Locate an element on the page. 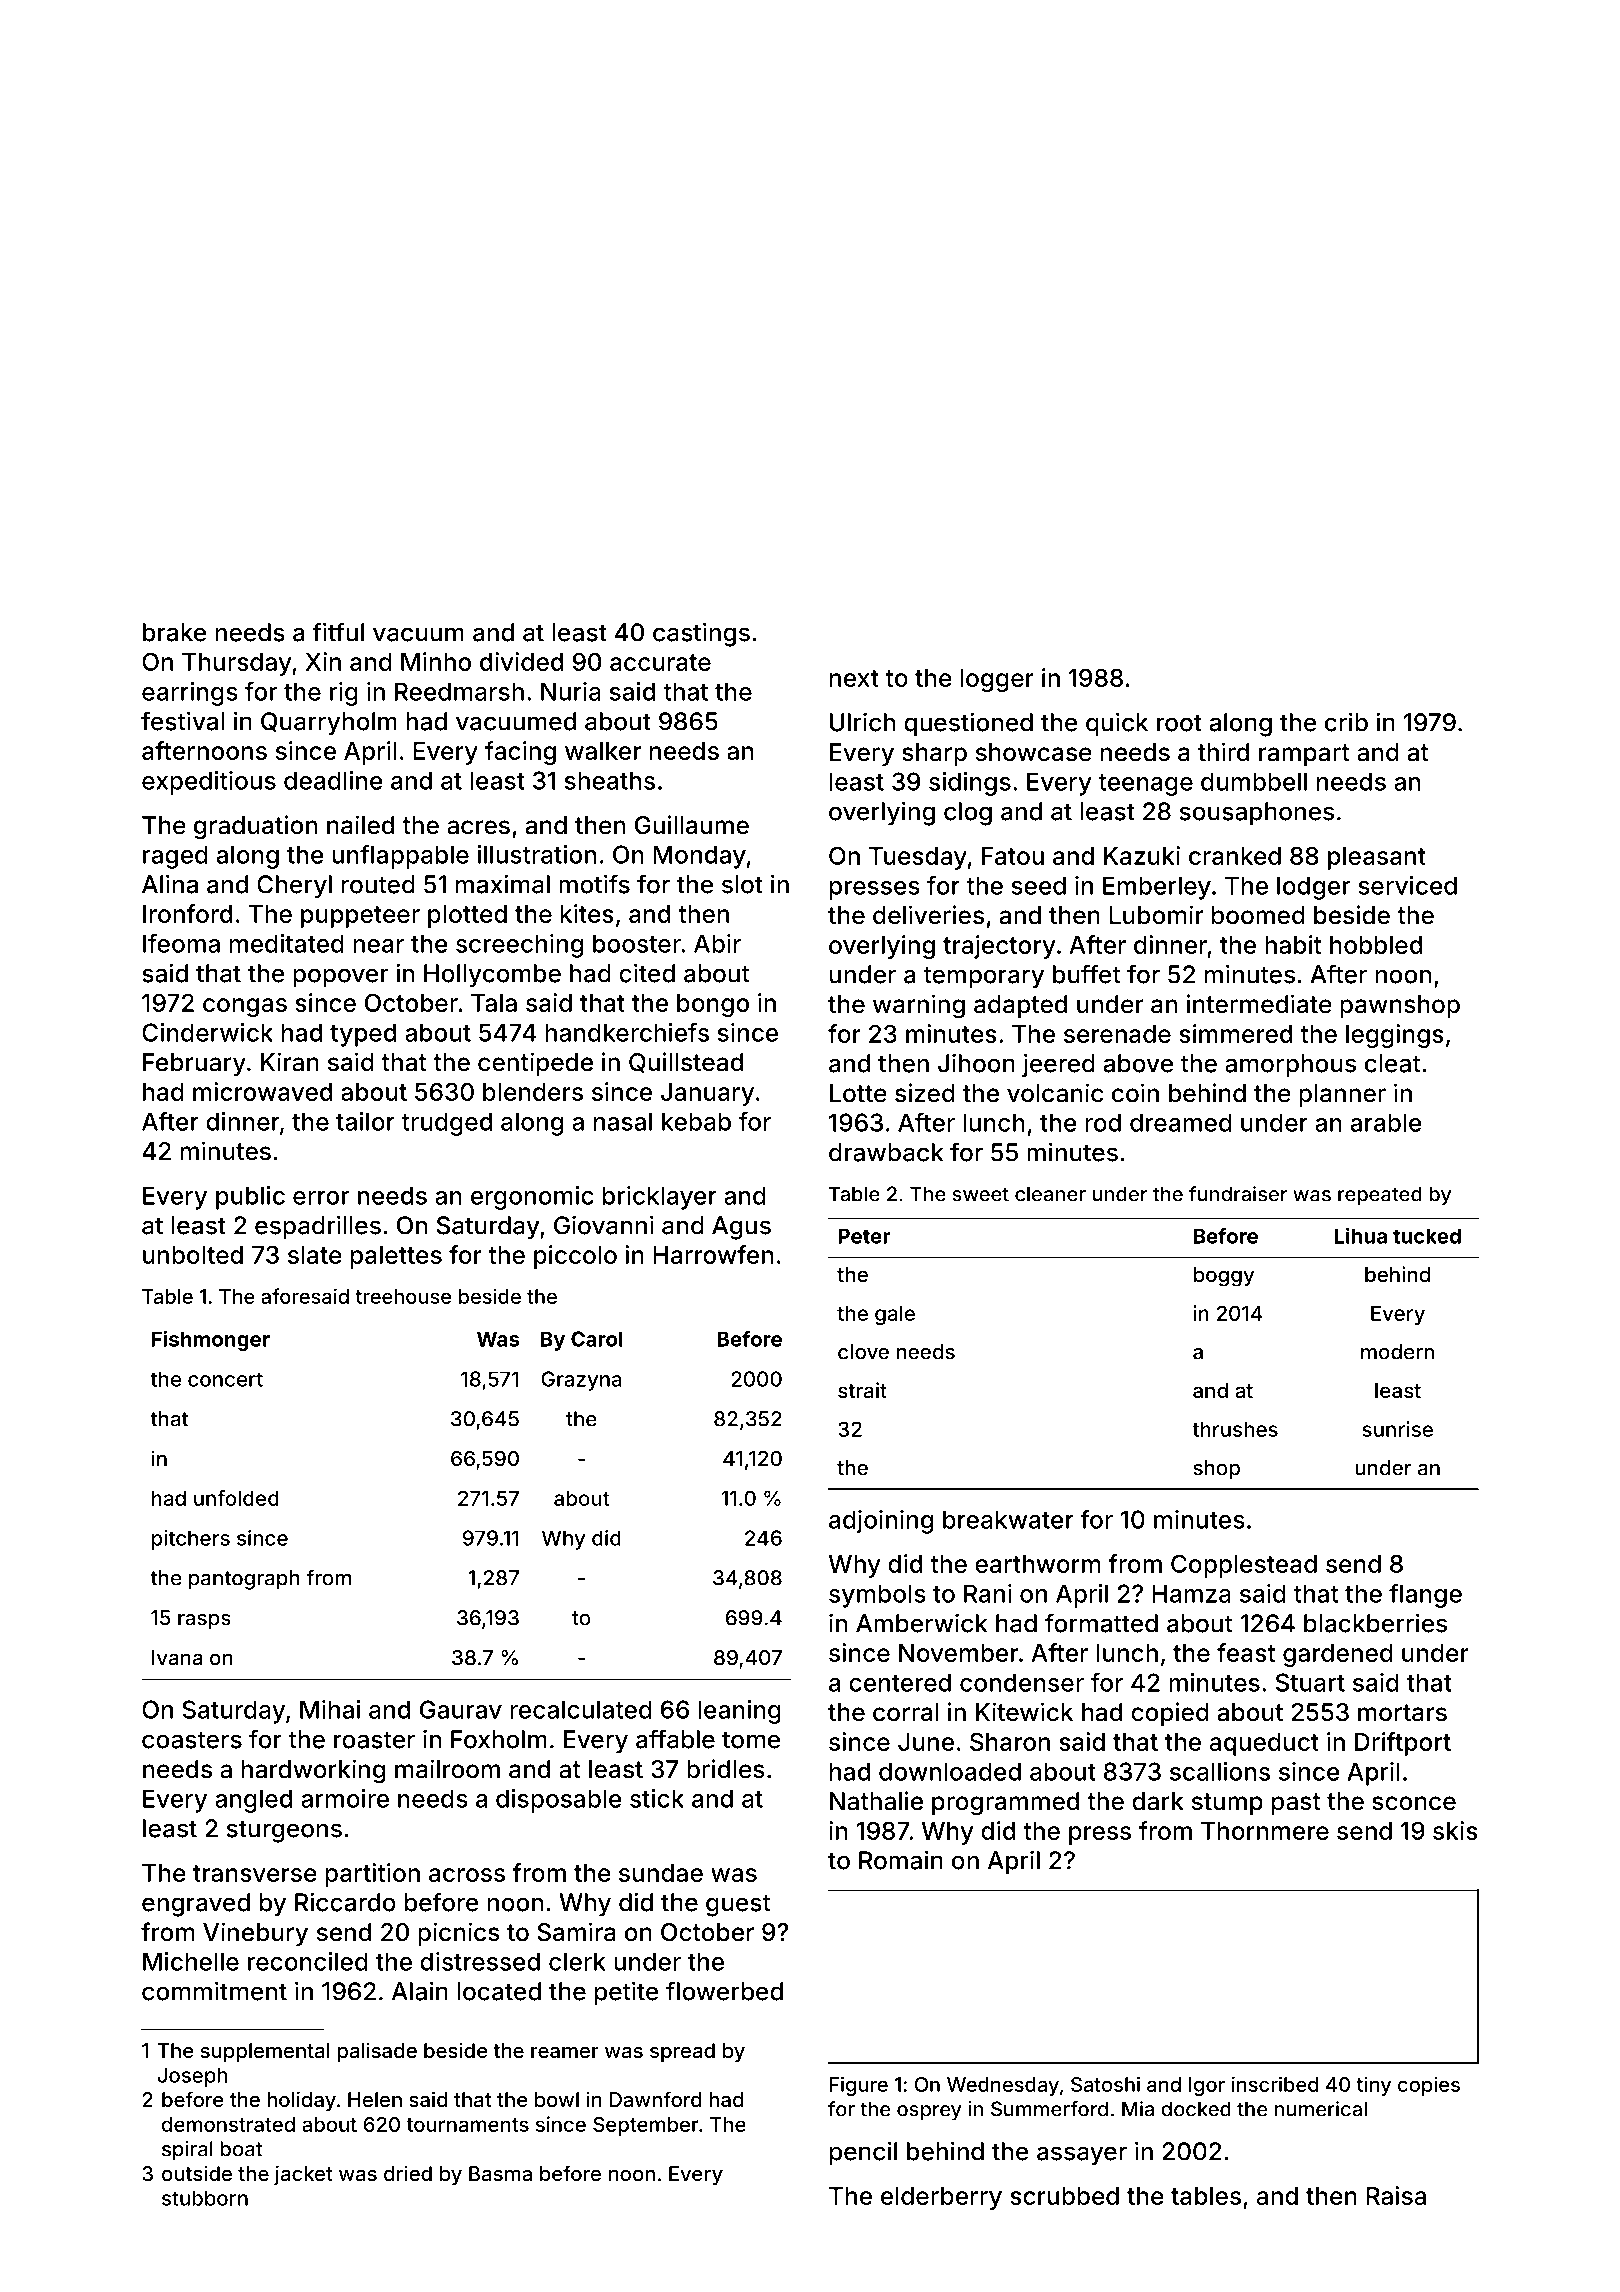 The image size is (1620, 2292). brake is located at coordinates (174, 632).
